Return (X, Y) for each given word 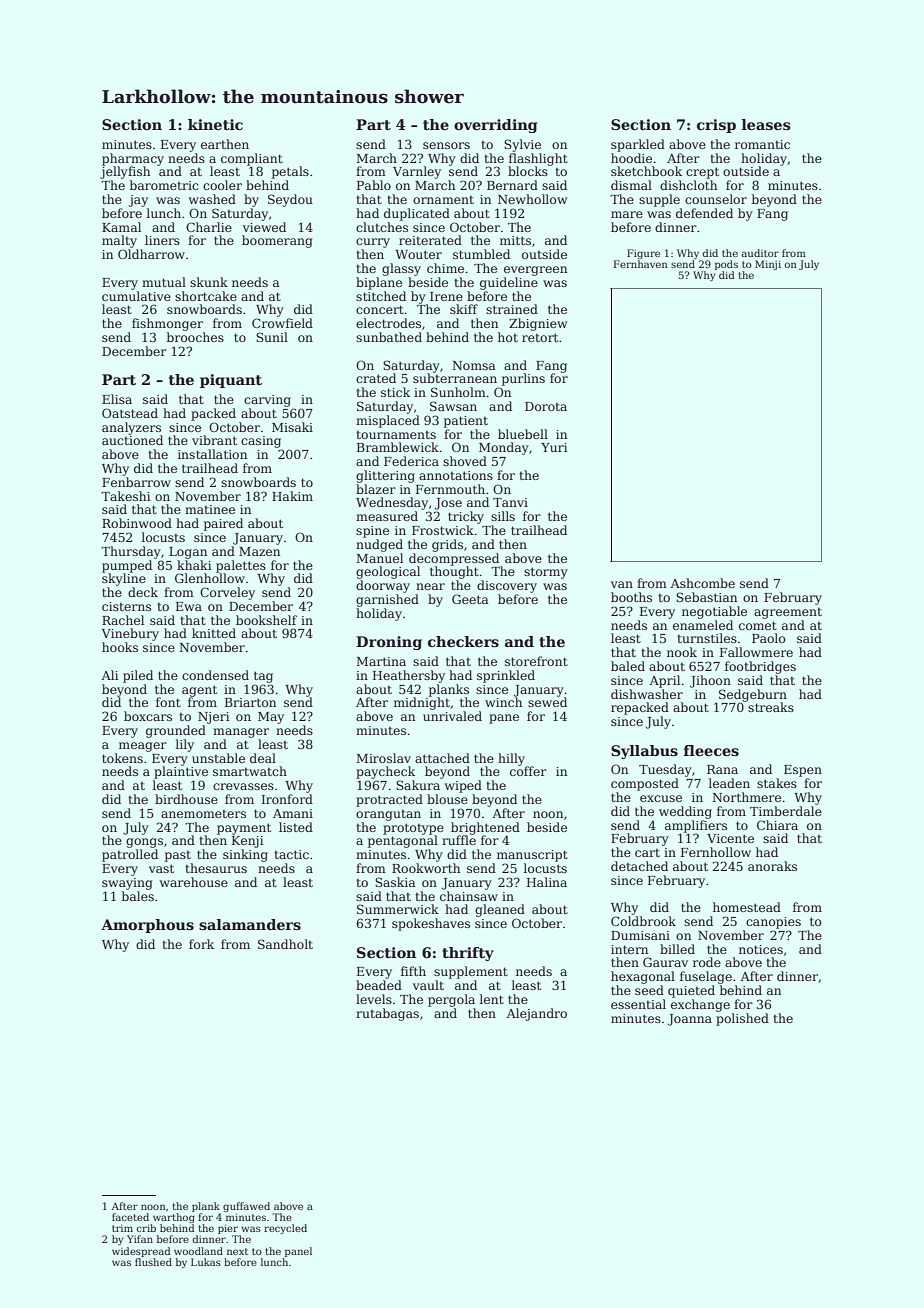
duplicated (417, 214)
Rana (722, 769)
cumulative (136, 296)
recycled (285, 1229)
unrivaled (452, 716)
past (178, 856)
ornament (443, 199)
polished (742, 1019)
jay (138, 201)
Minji (768, 265)
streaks (771, 707)
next (237, 1251)
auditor (760, 253)
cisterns (126, 606)
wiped (463, 786)
